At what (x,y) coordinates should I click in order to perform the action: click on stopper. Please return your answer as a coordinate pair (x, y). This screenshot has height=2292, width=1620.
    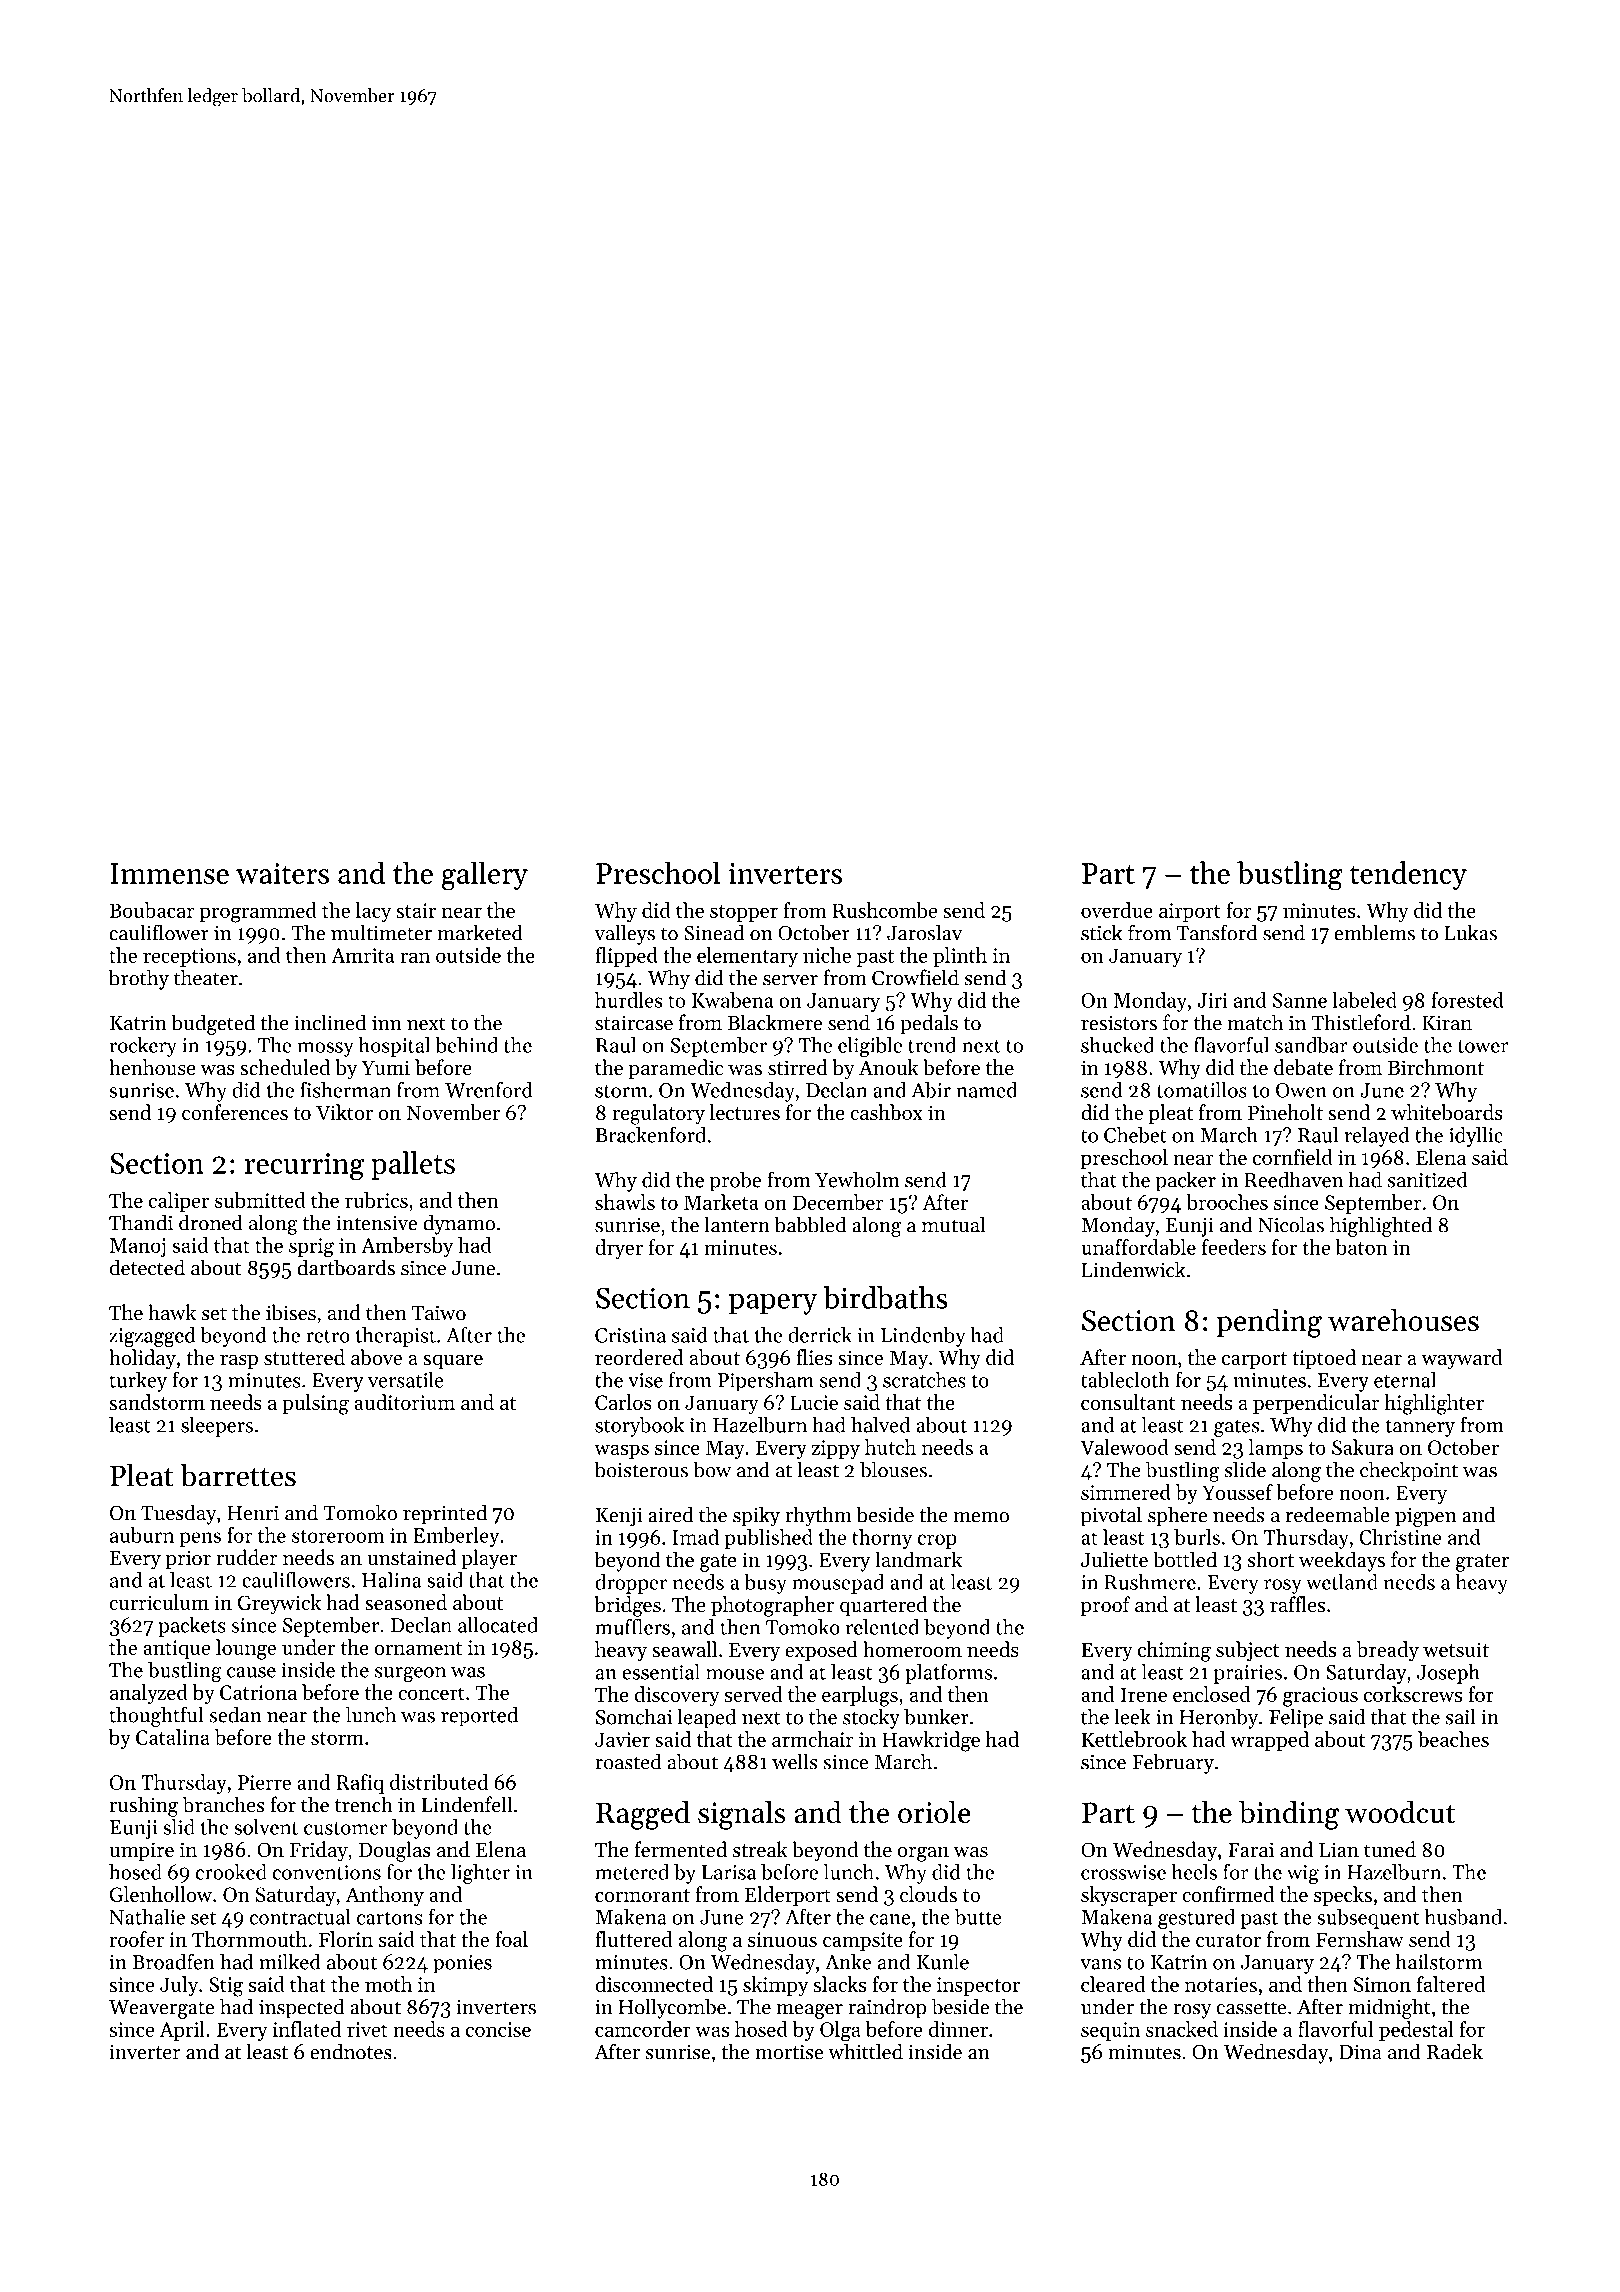
    Looking at the image, I should click on (744, 913).
